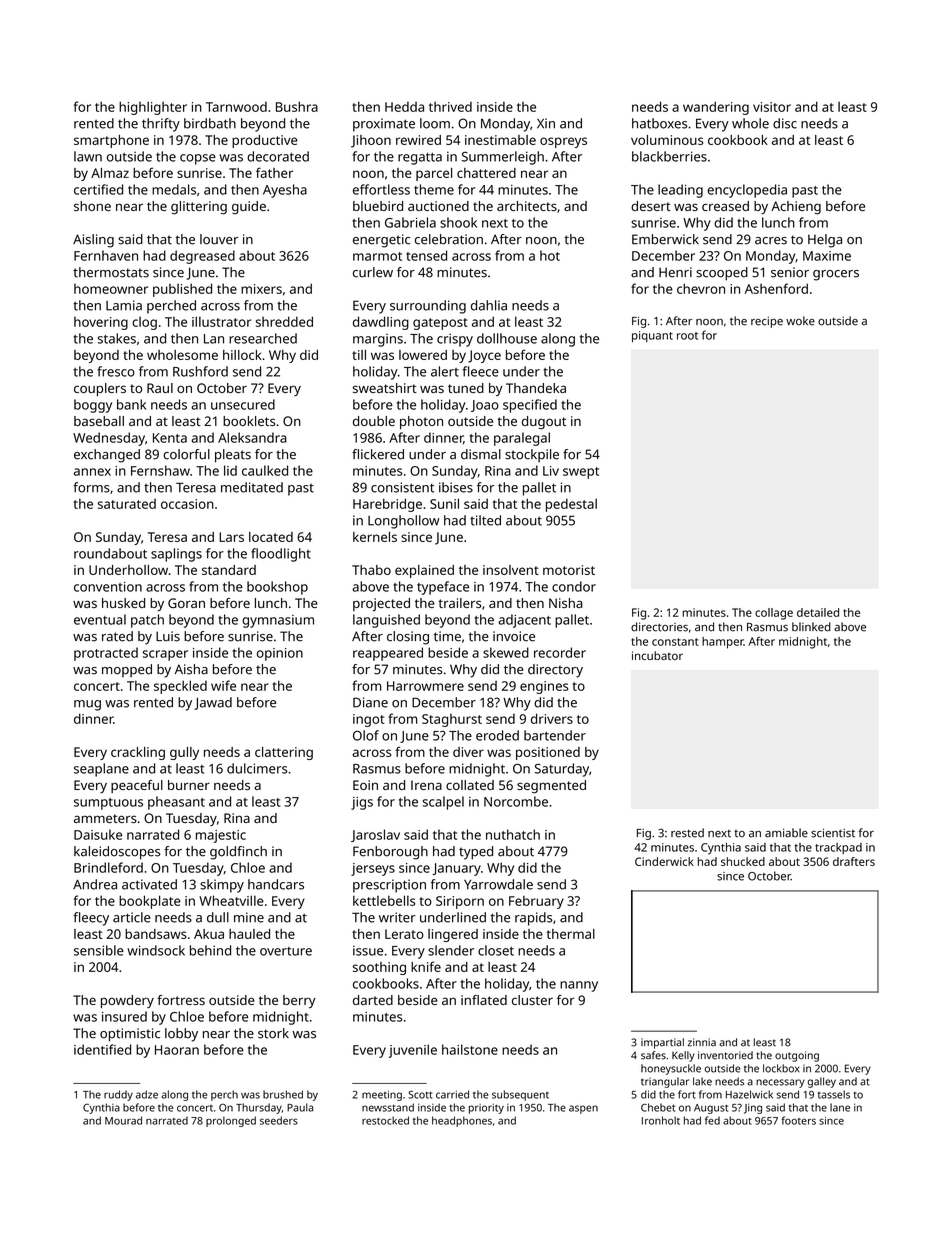 This screenshot has height=1233, width=952. What do you see at coordinates (381, 323) in the screenshot?
I see `dawdling` at bounding box center [381, 323].
